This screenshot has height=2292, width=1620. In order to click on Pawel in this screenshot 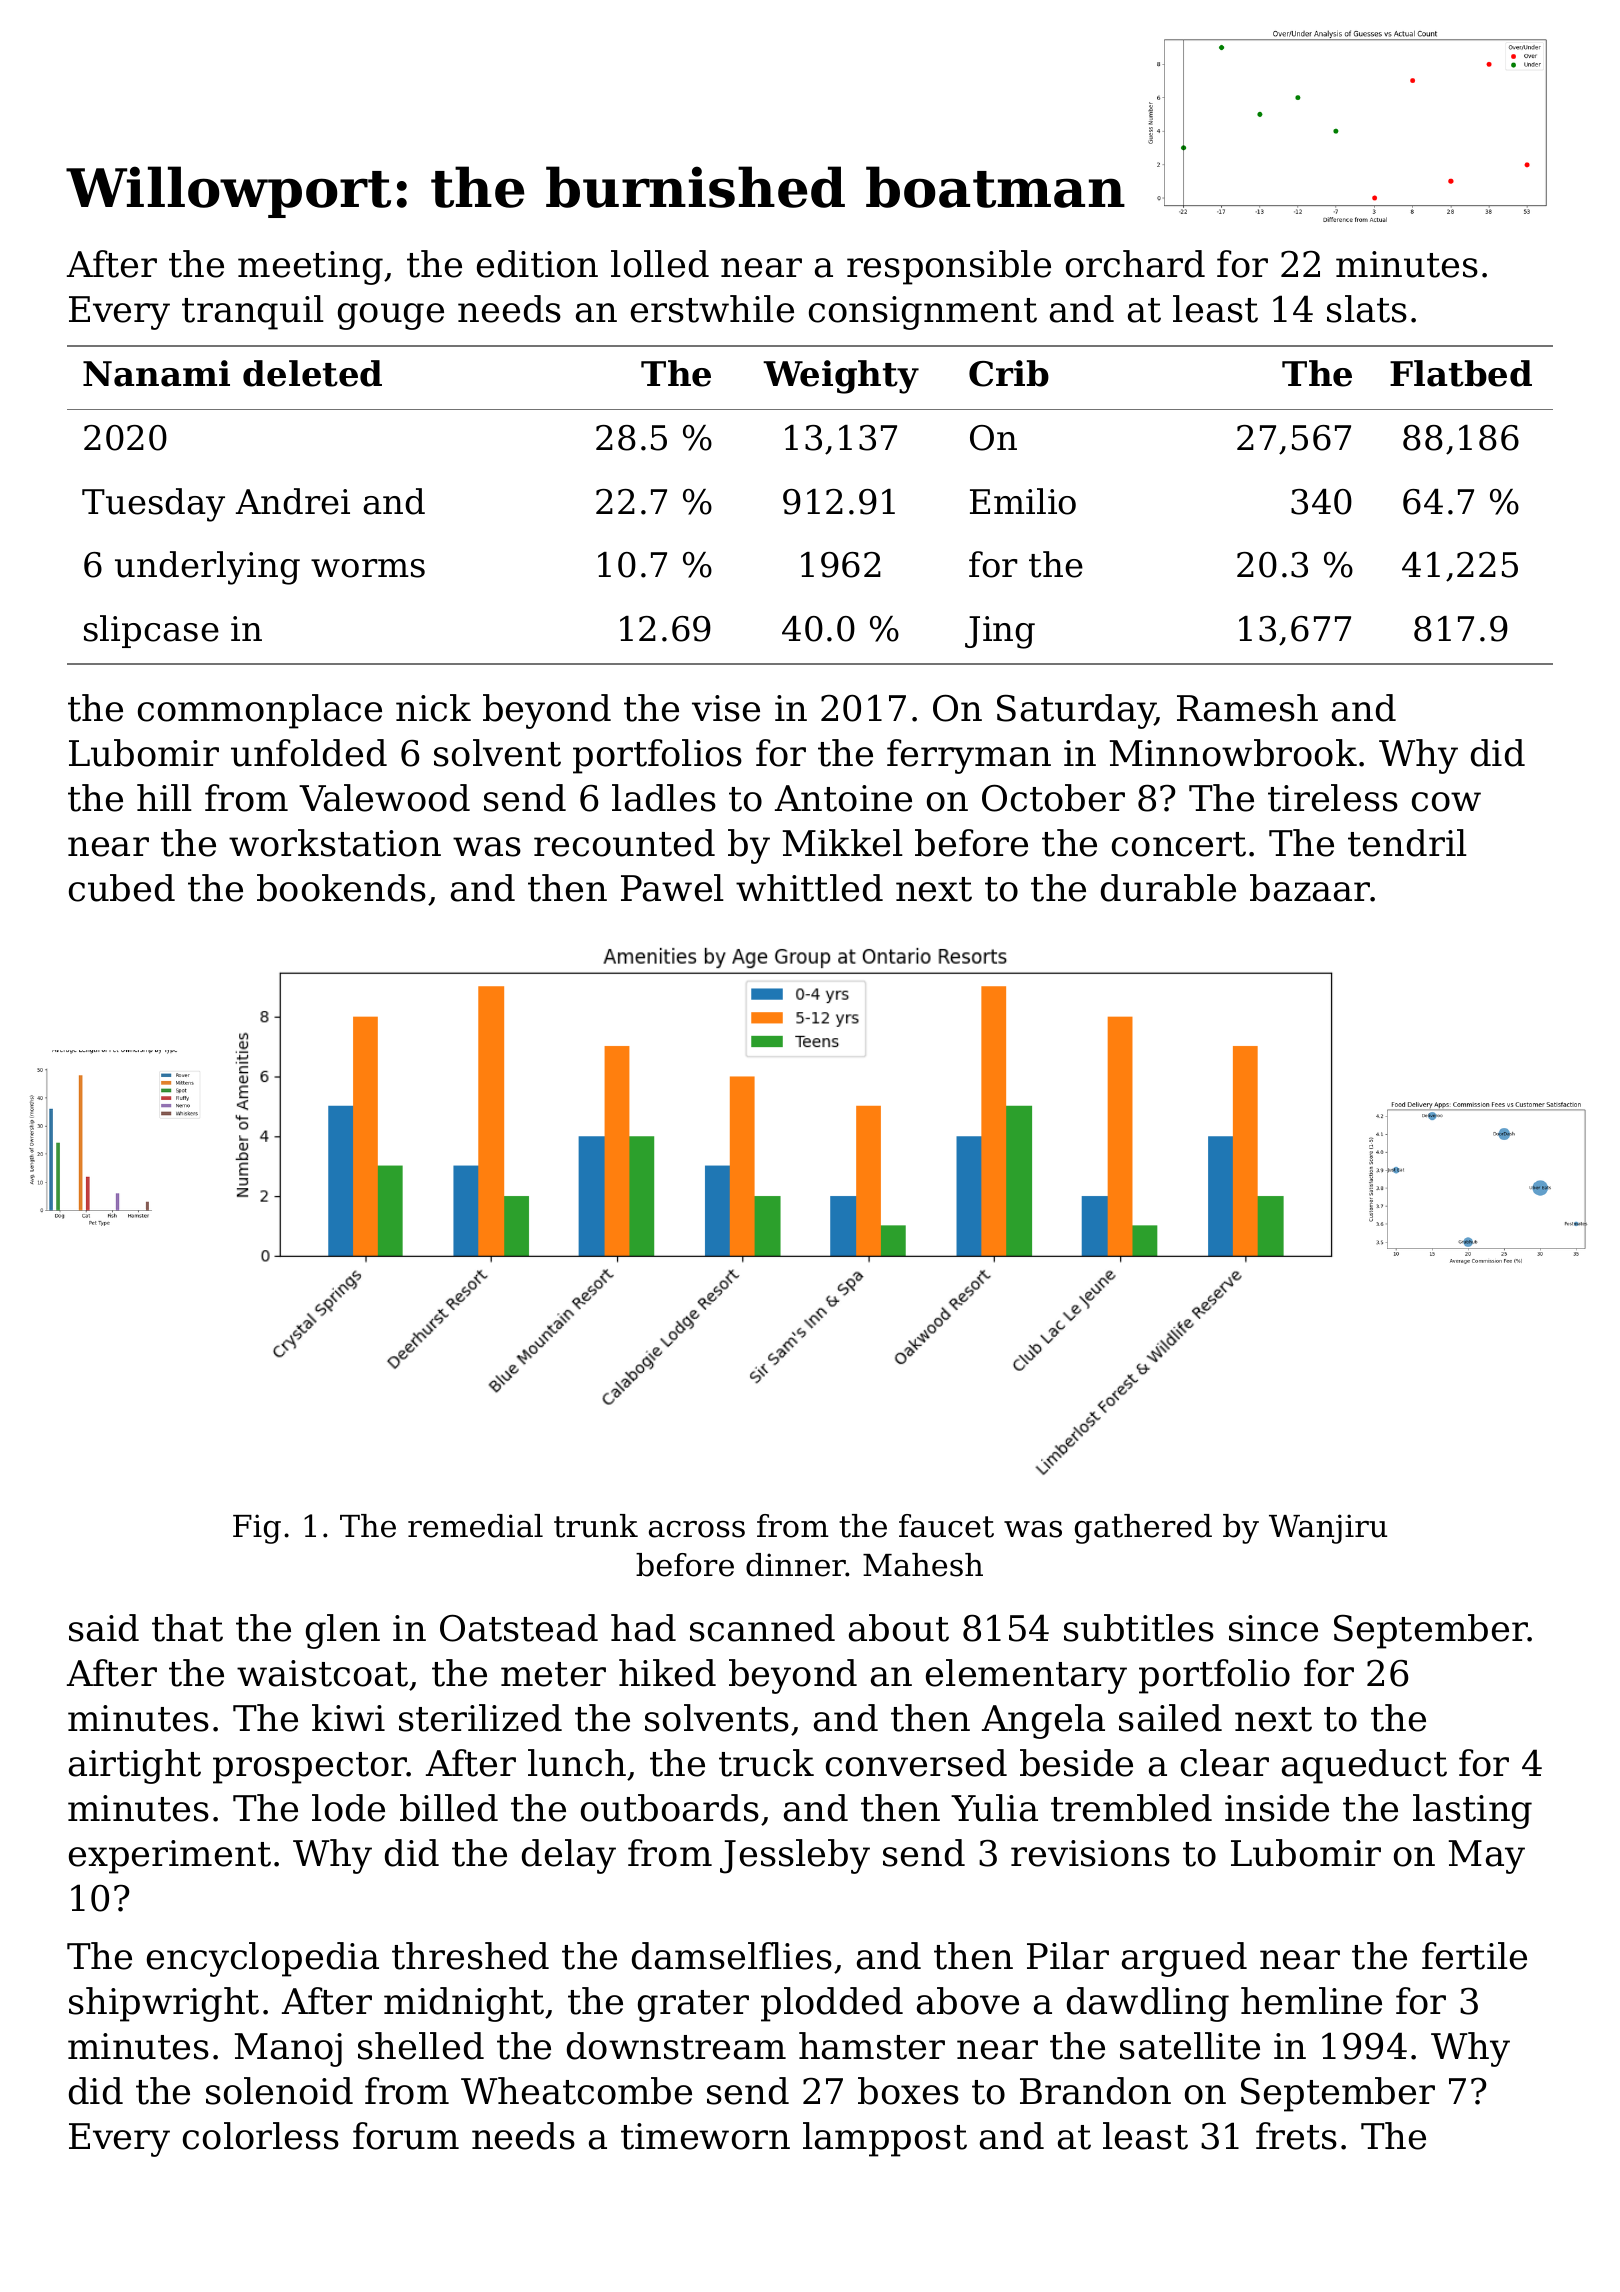, I will do `click(672, 888)`.
